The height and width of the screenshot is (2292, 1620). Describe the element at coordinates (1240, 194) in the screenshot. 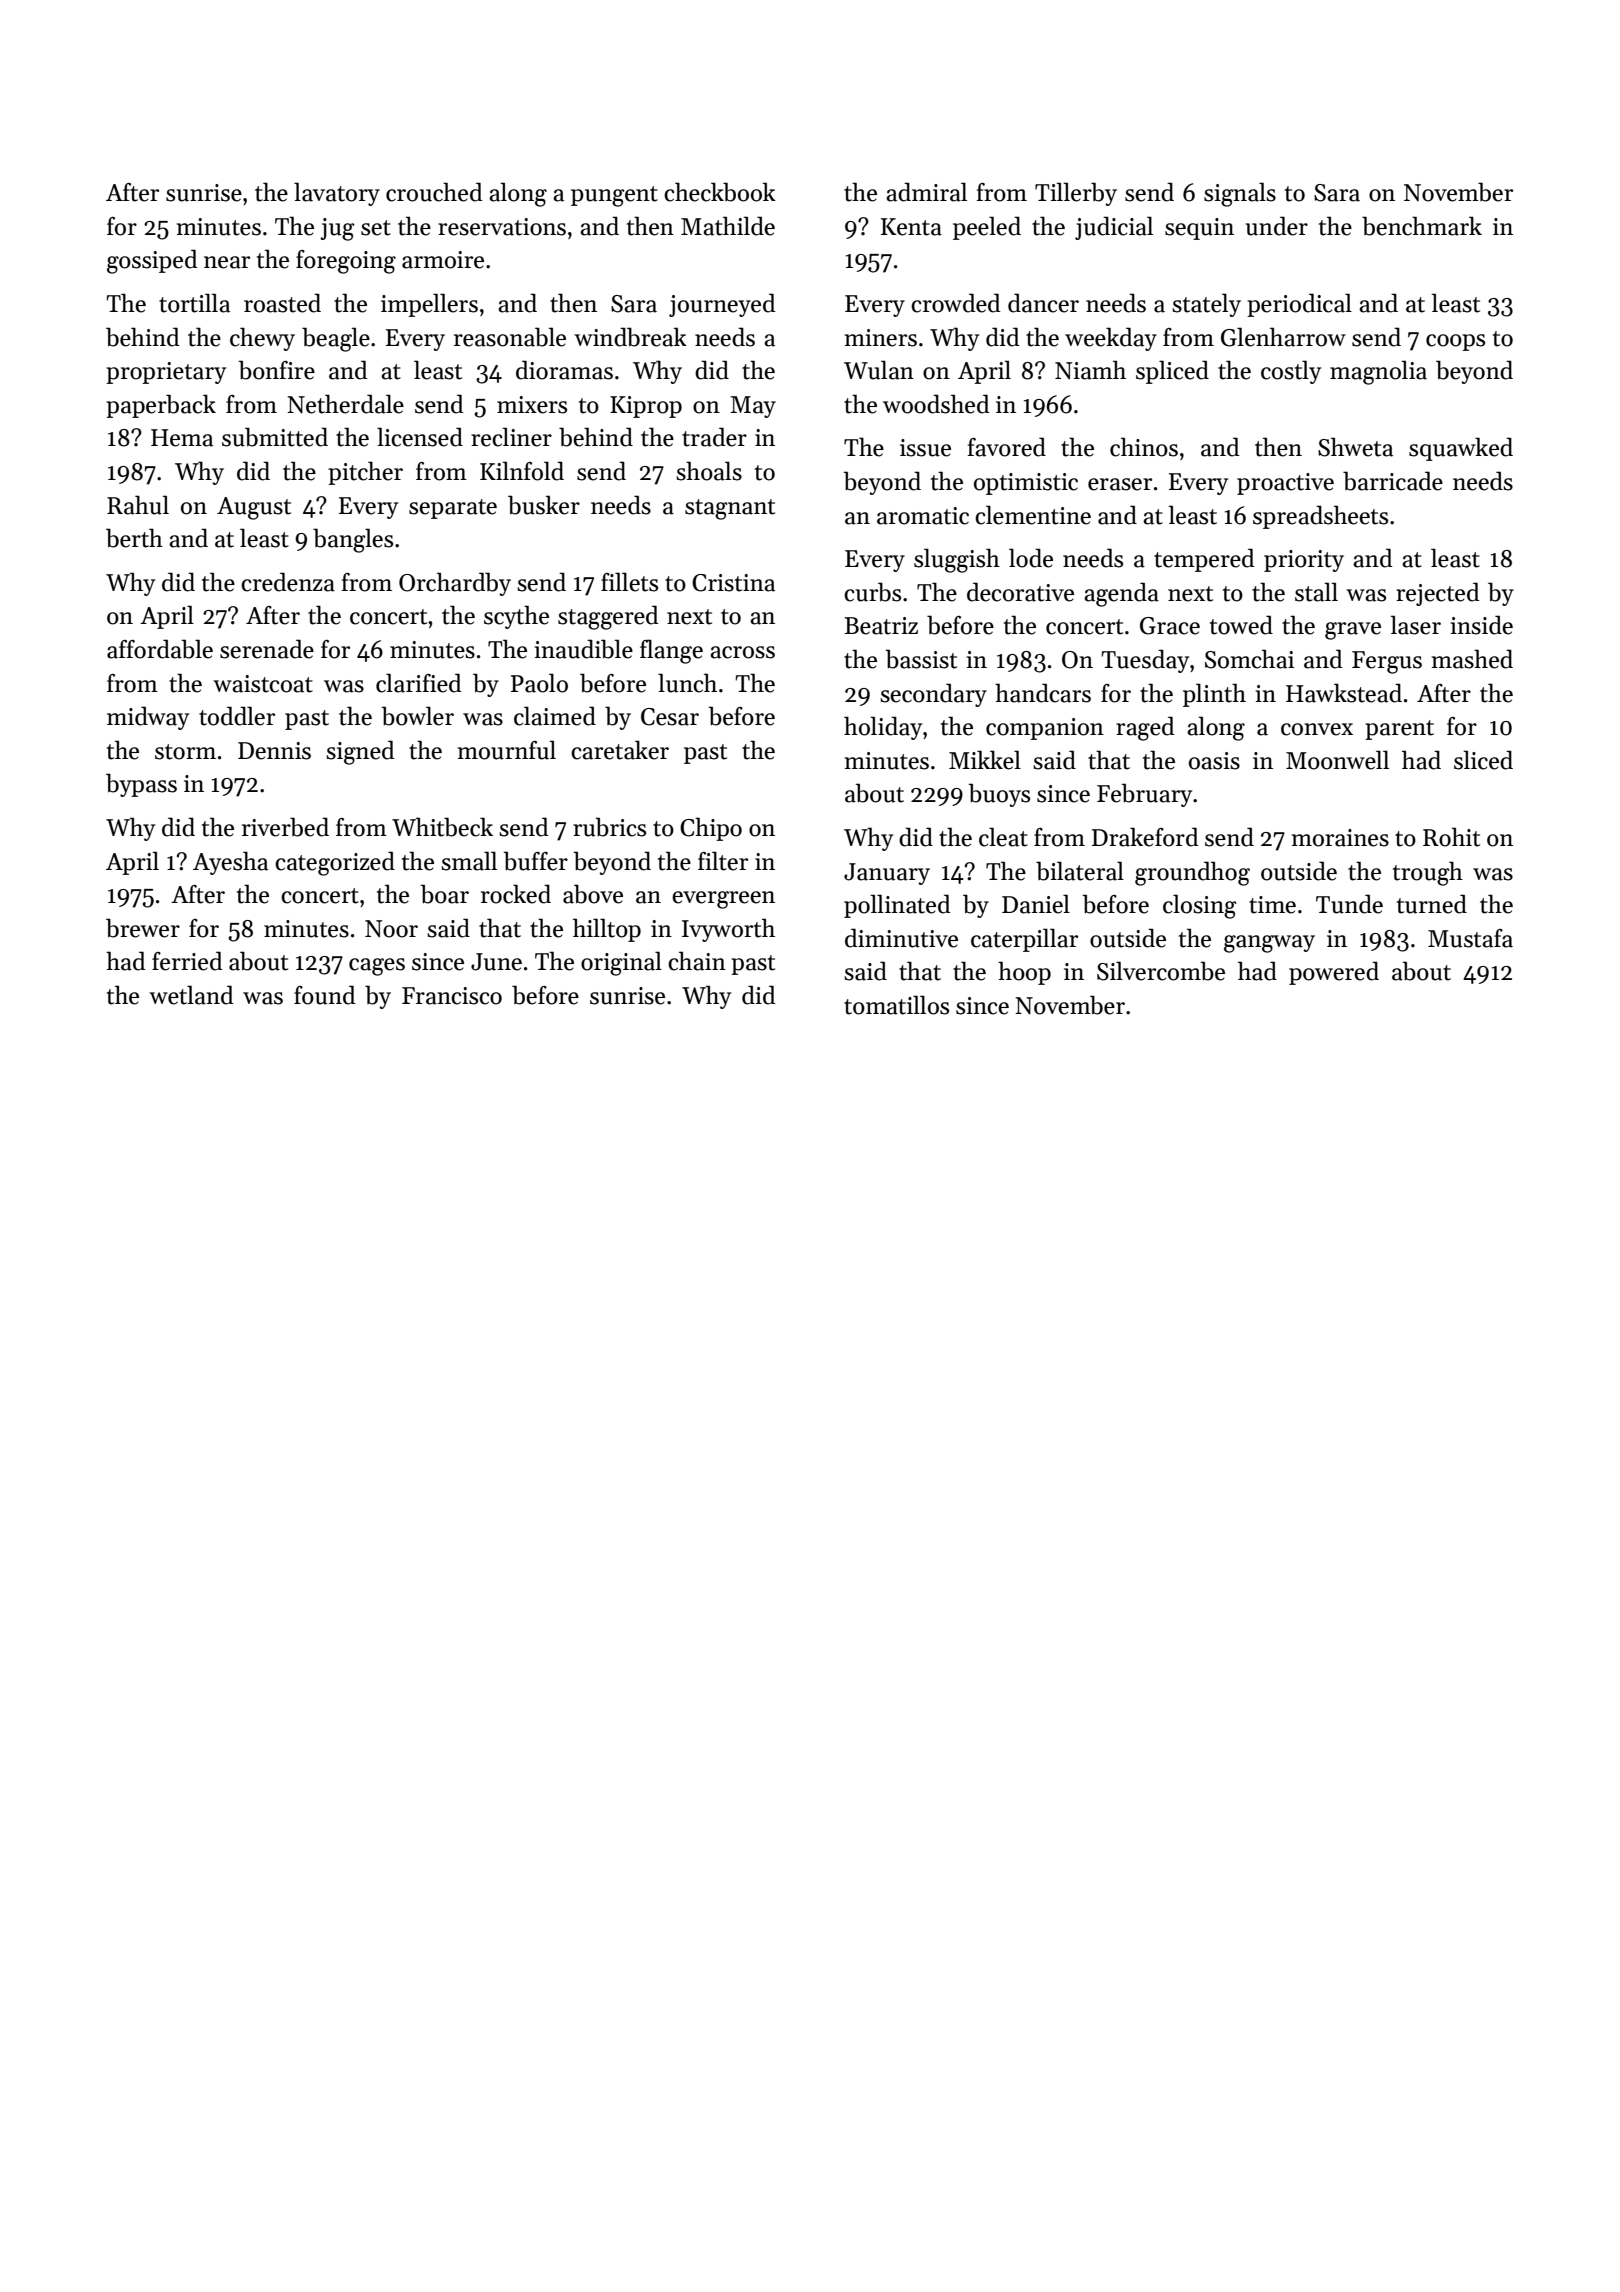

I see `signals` at that location.
